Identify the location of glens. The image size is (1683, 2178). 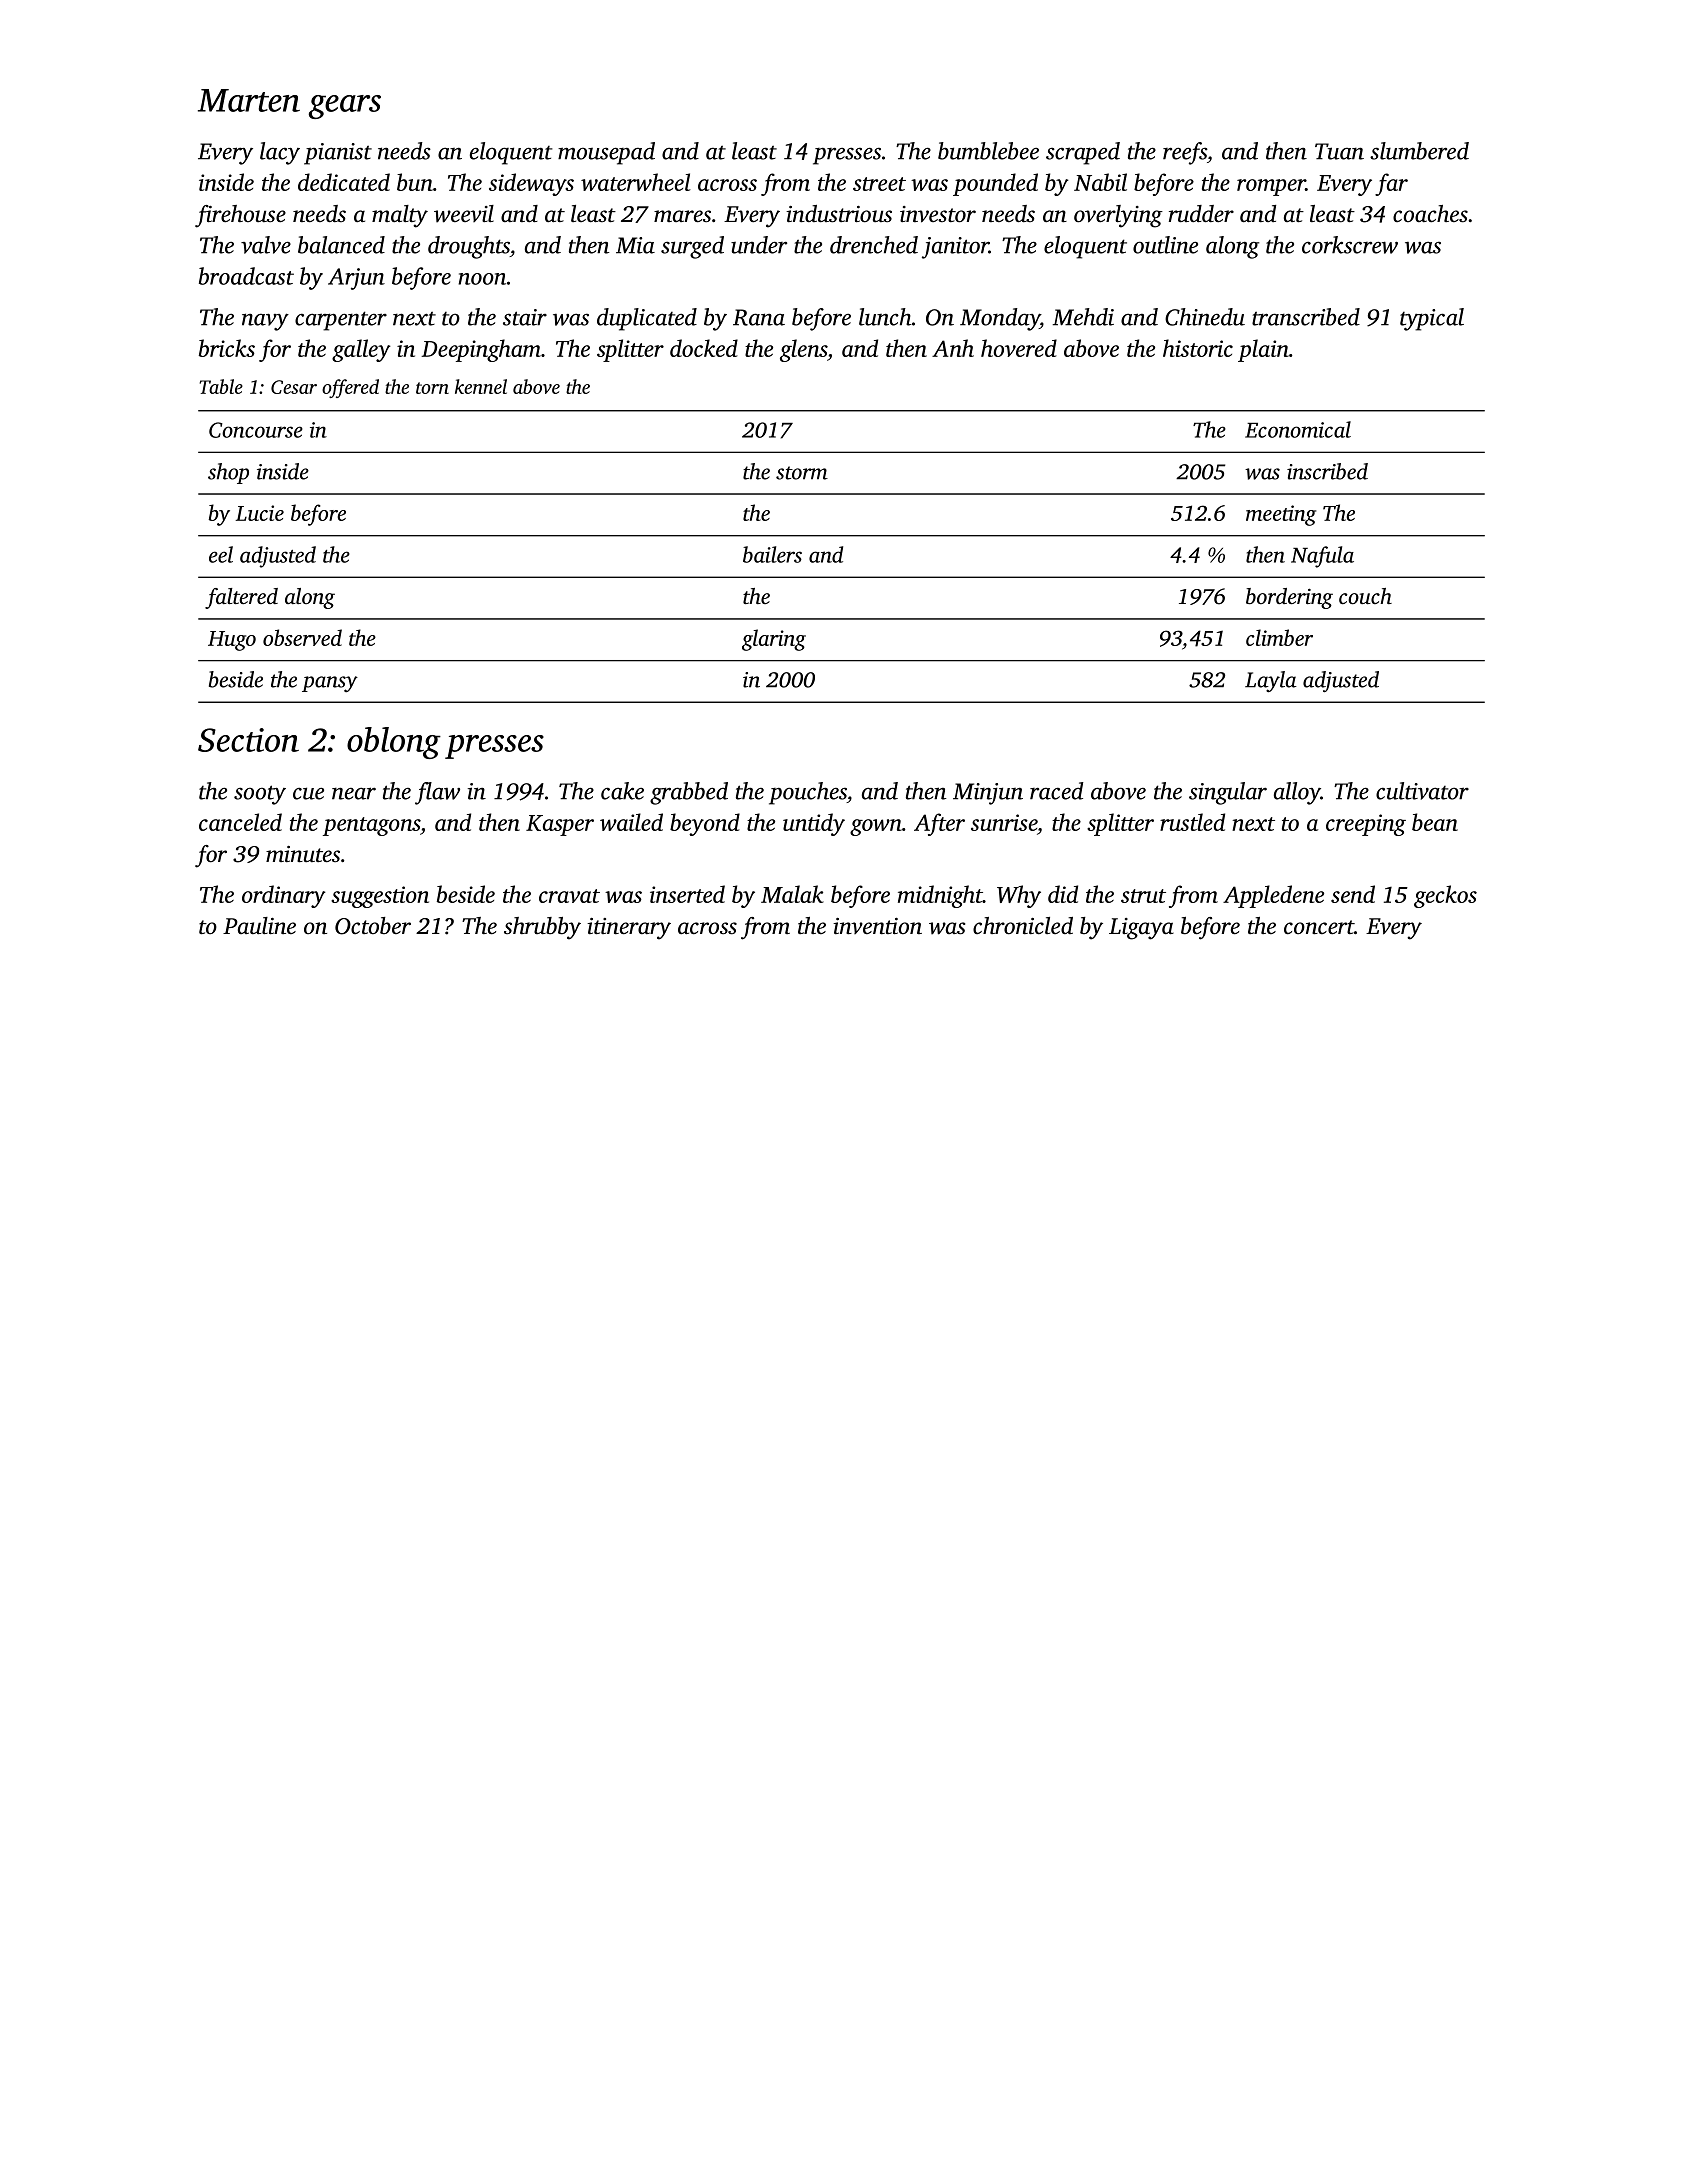
(803, 350).
